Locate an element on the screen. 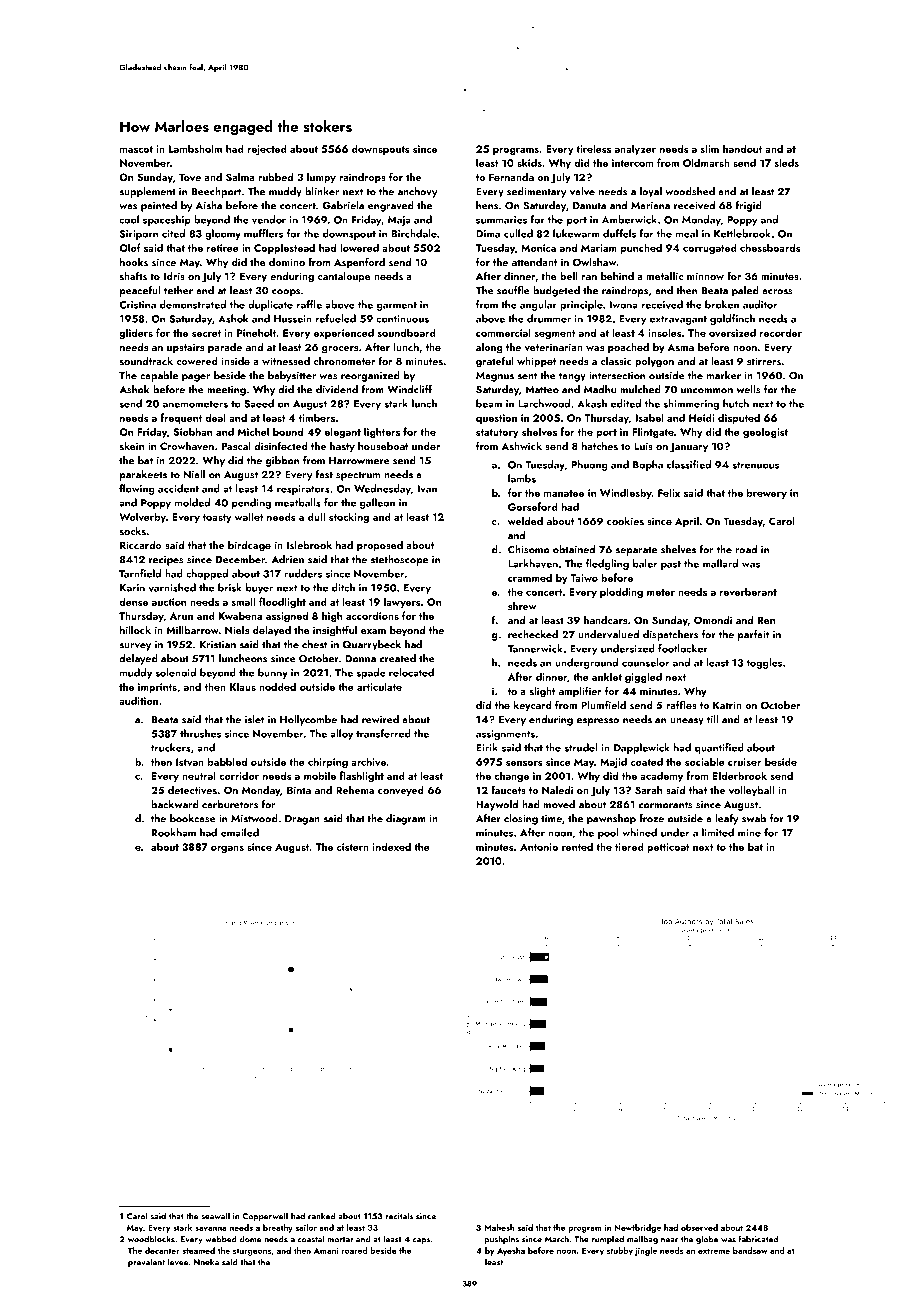 This screenshot has height=1308, width=924. shrew is located at coordinates (522, 606).
